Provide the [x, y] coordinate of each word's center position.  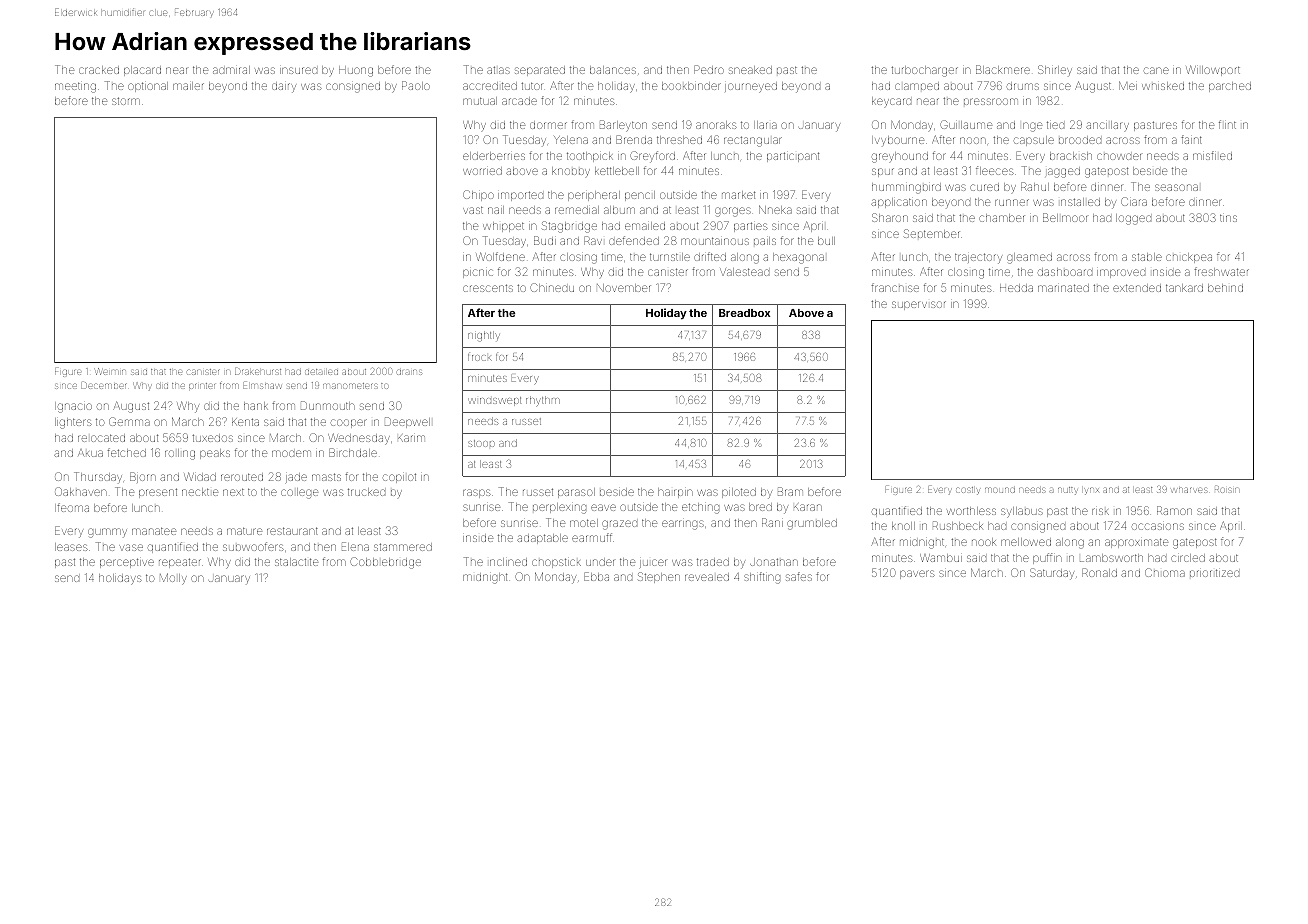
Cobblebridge [385, 563]
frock [480, 357]
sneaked [750, 70]
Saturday [1052, 574]
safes [799, 576]
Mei [1128, 85]
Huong [356, 71]
